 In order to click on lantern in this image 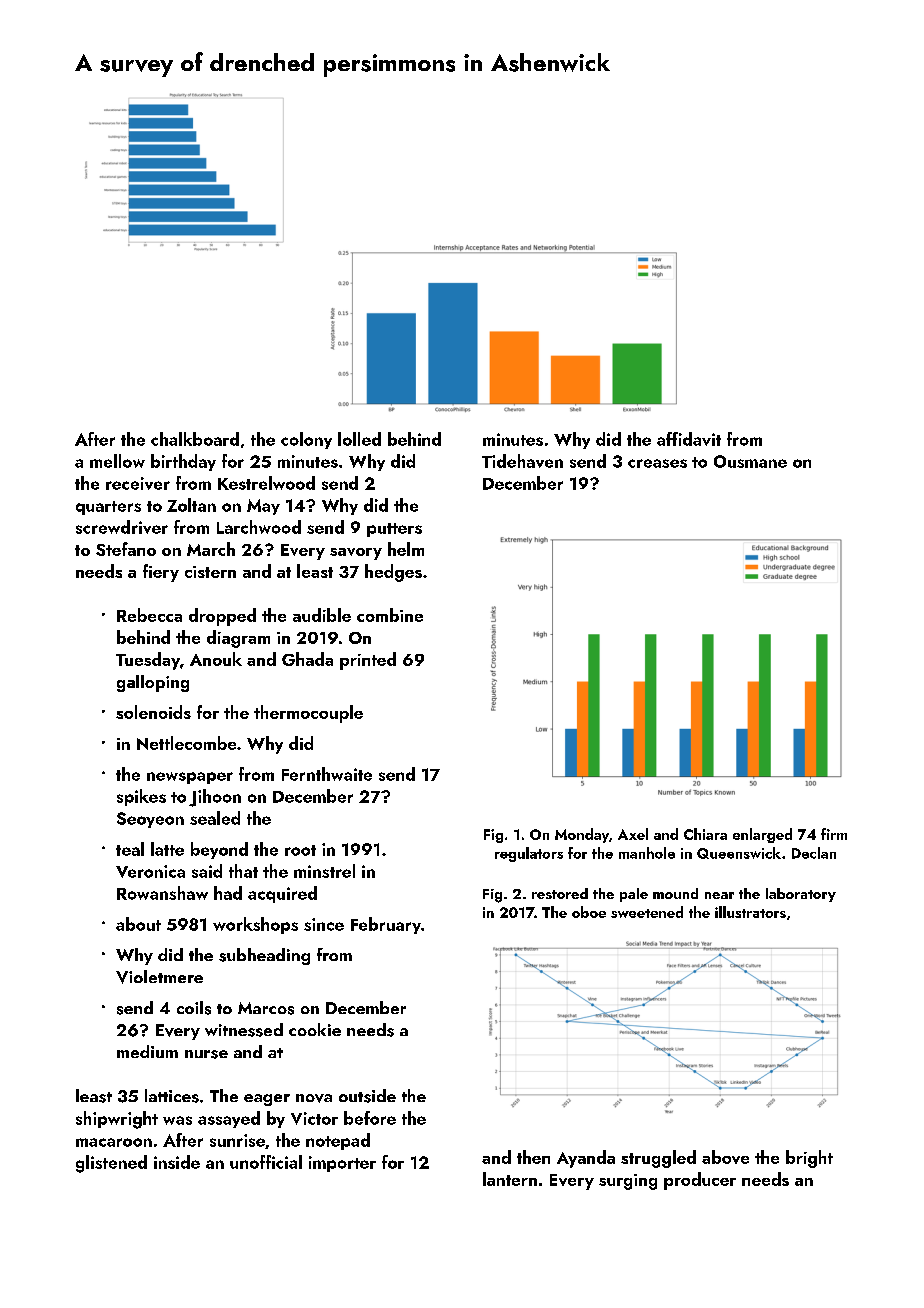, I will do `click(510, 1179)`.
